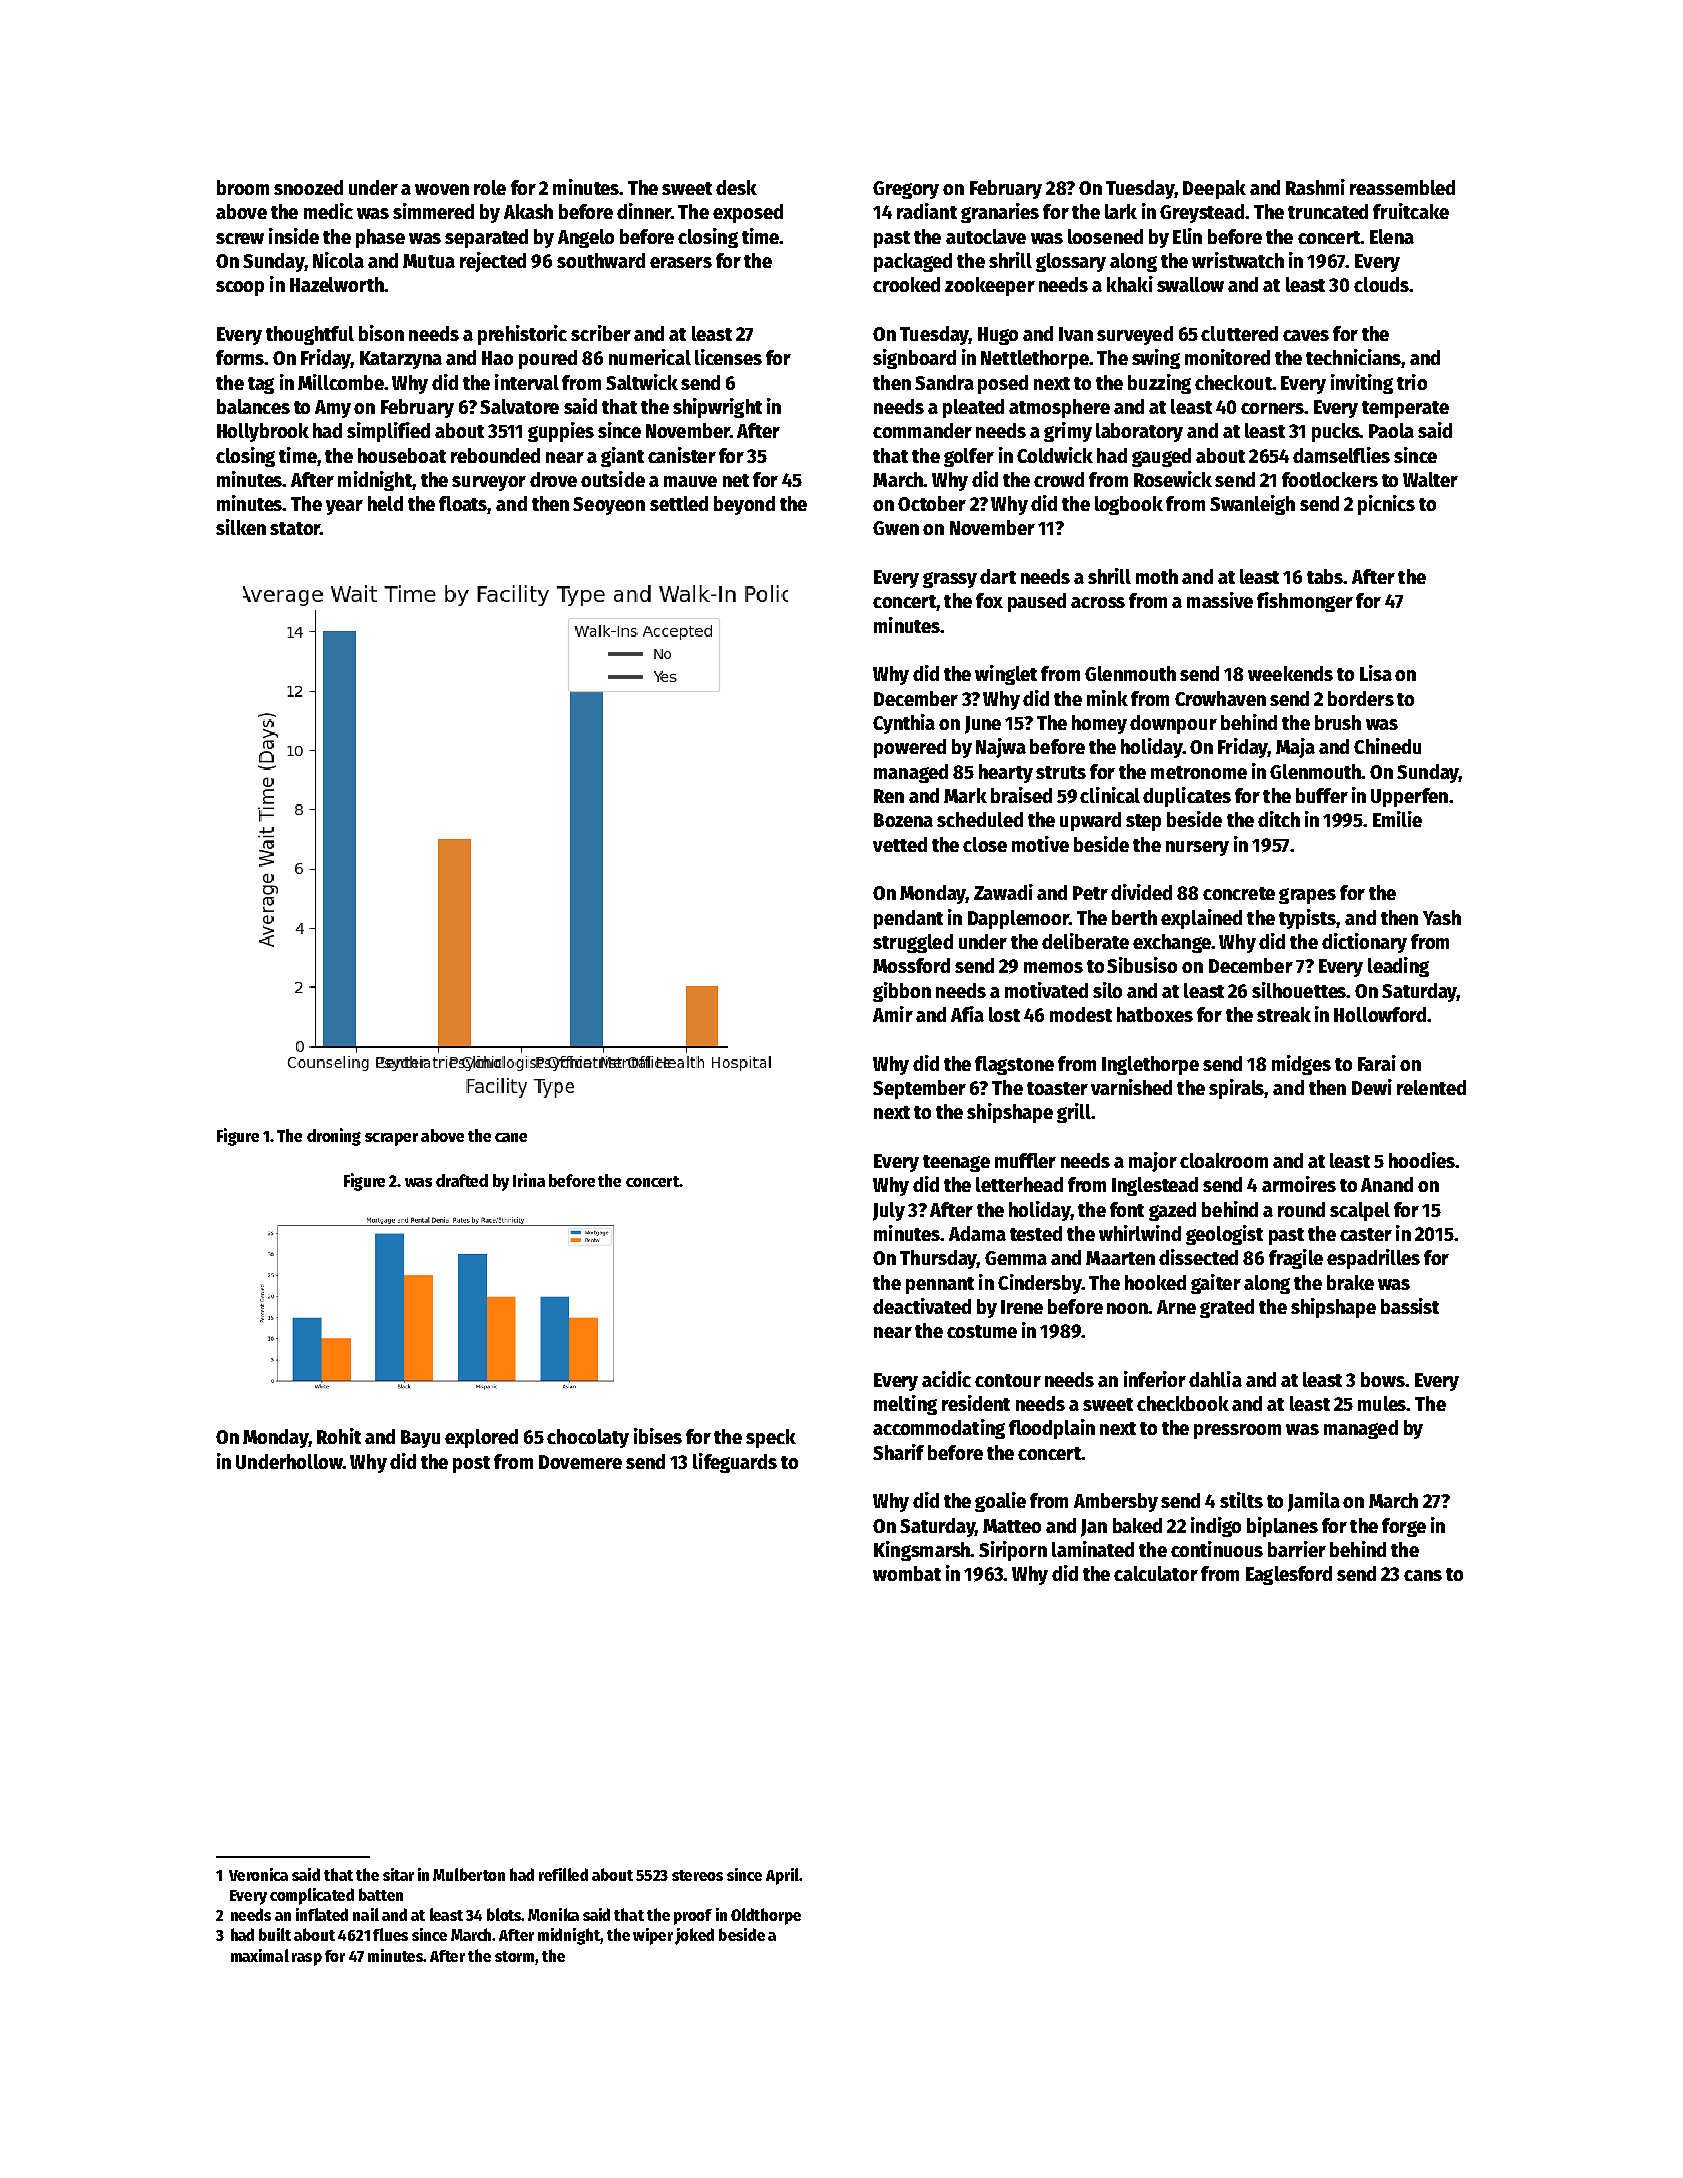 The width and height of the screenshot is (1683, 2178). What do you see at coordinates (1107, 698) in the screenshot?
I see `mink` at bounding box center [1107, 698].
